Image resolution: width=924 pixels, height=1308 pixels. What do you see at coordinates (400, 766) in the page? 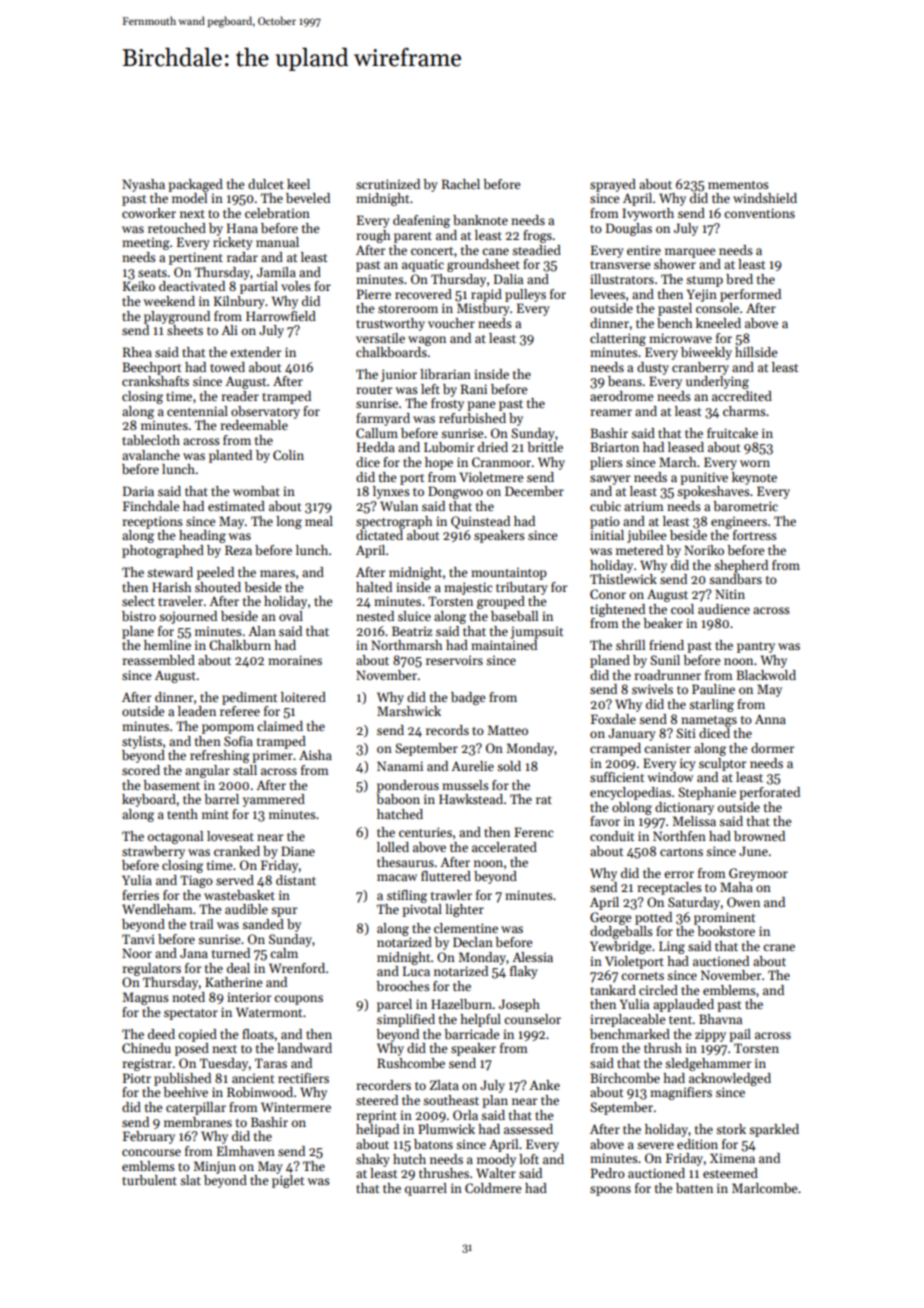
I see `Nanami` at bounding box center [400, 766].
